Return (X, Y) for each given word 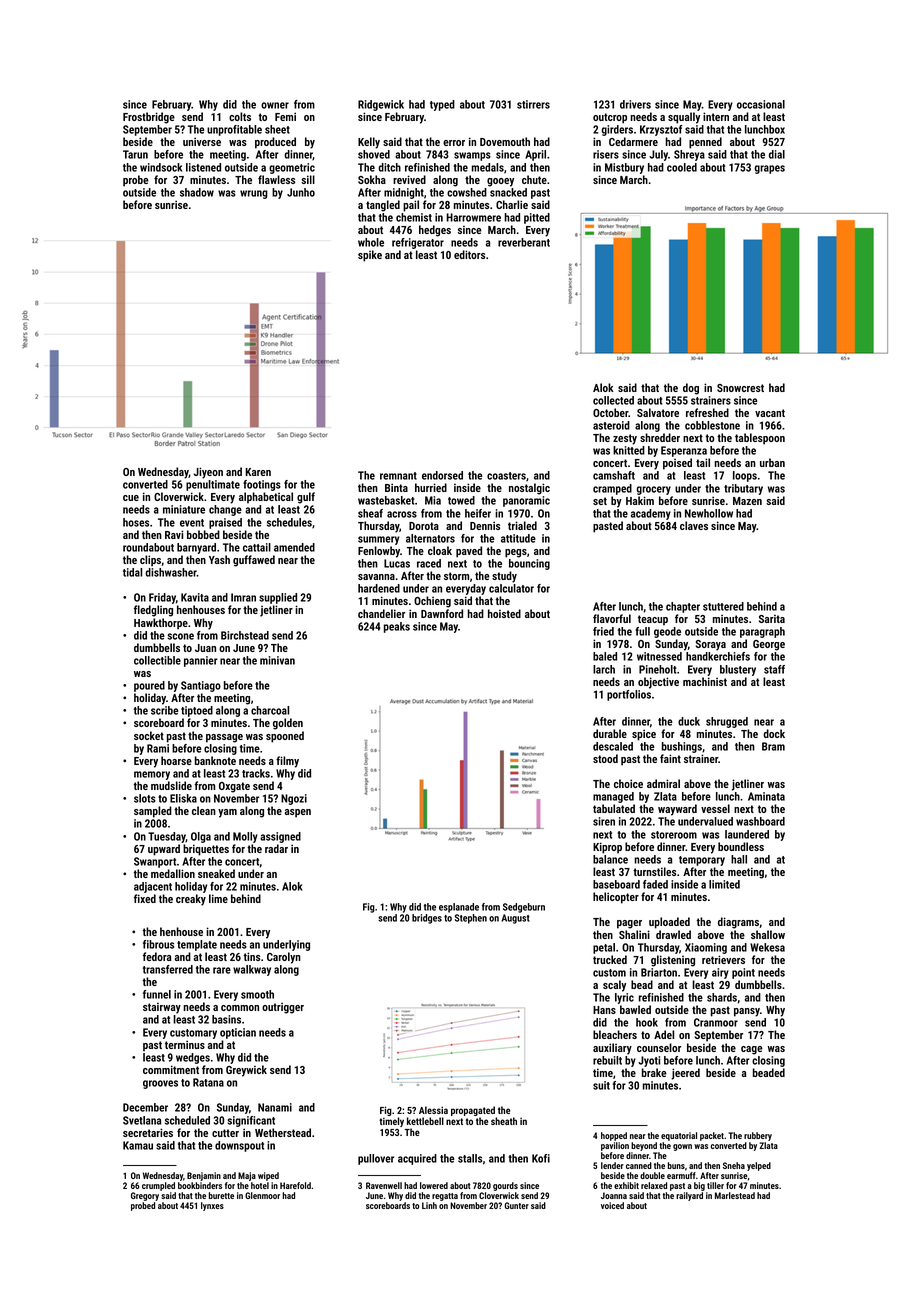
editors (469, 254)
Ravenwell (384, 1185)
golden (288, 724)
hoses (136, 522)
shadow (197, 192)
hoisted (504, 613)
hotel (260, 1185)
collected (613, 400)
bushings (682, 747)
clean (204, 810)
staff (774, 669)
